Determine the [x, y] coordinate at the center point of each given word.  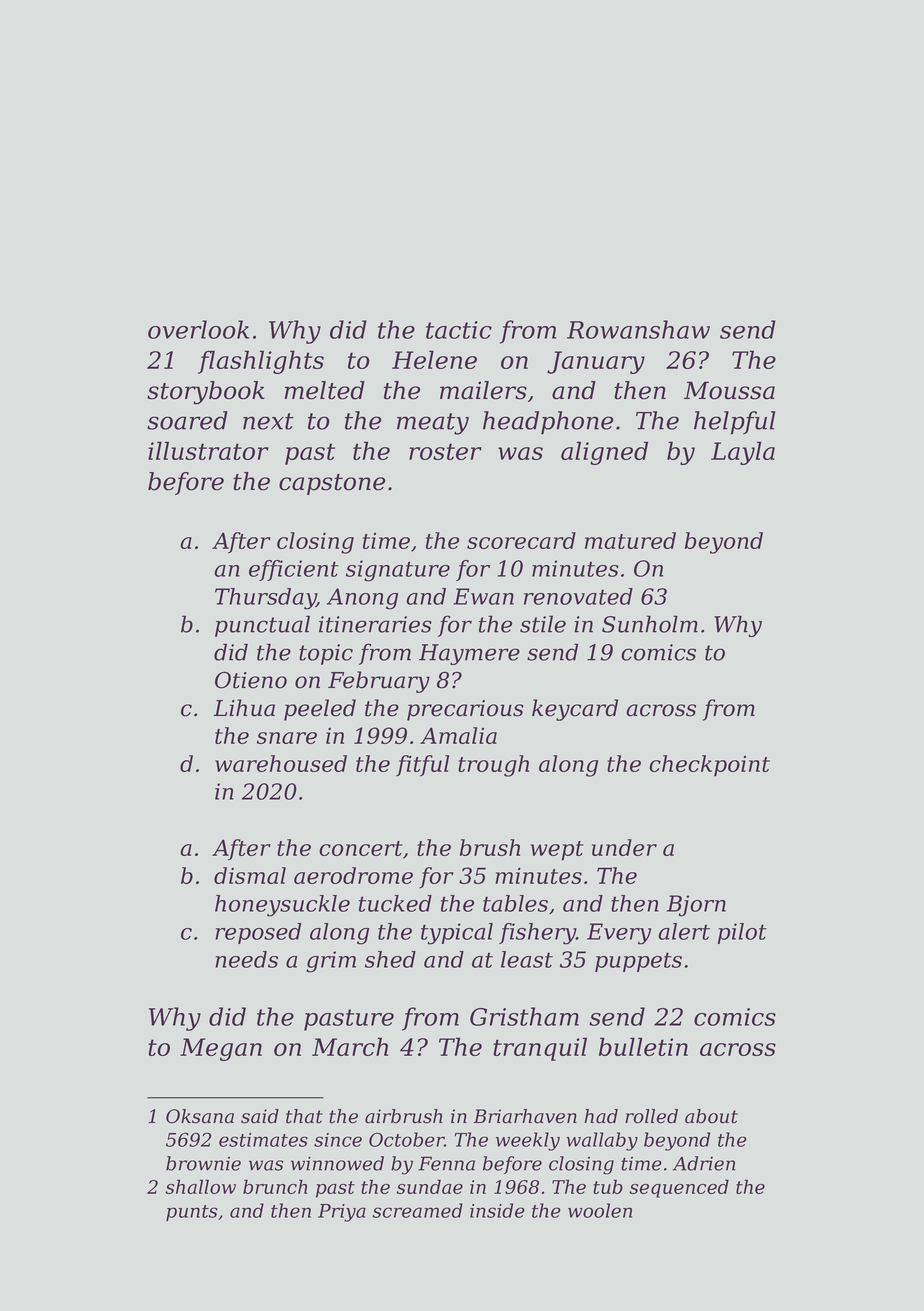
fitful [422, 766]
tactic [459, 330]
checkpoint [709, 766]
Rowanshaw [638, 329]
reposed [258, 933]
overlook [198, 329]
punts [191, 1213]
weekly [528, 1141]
